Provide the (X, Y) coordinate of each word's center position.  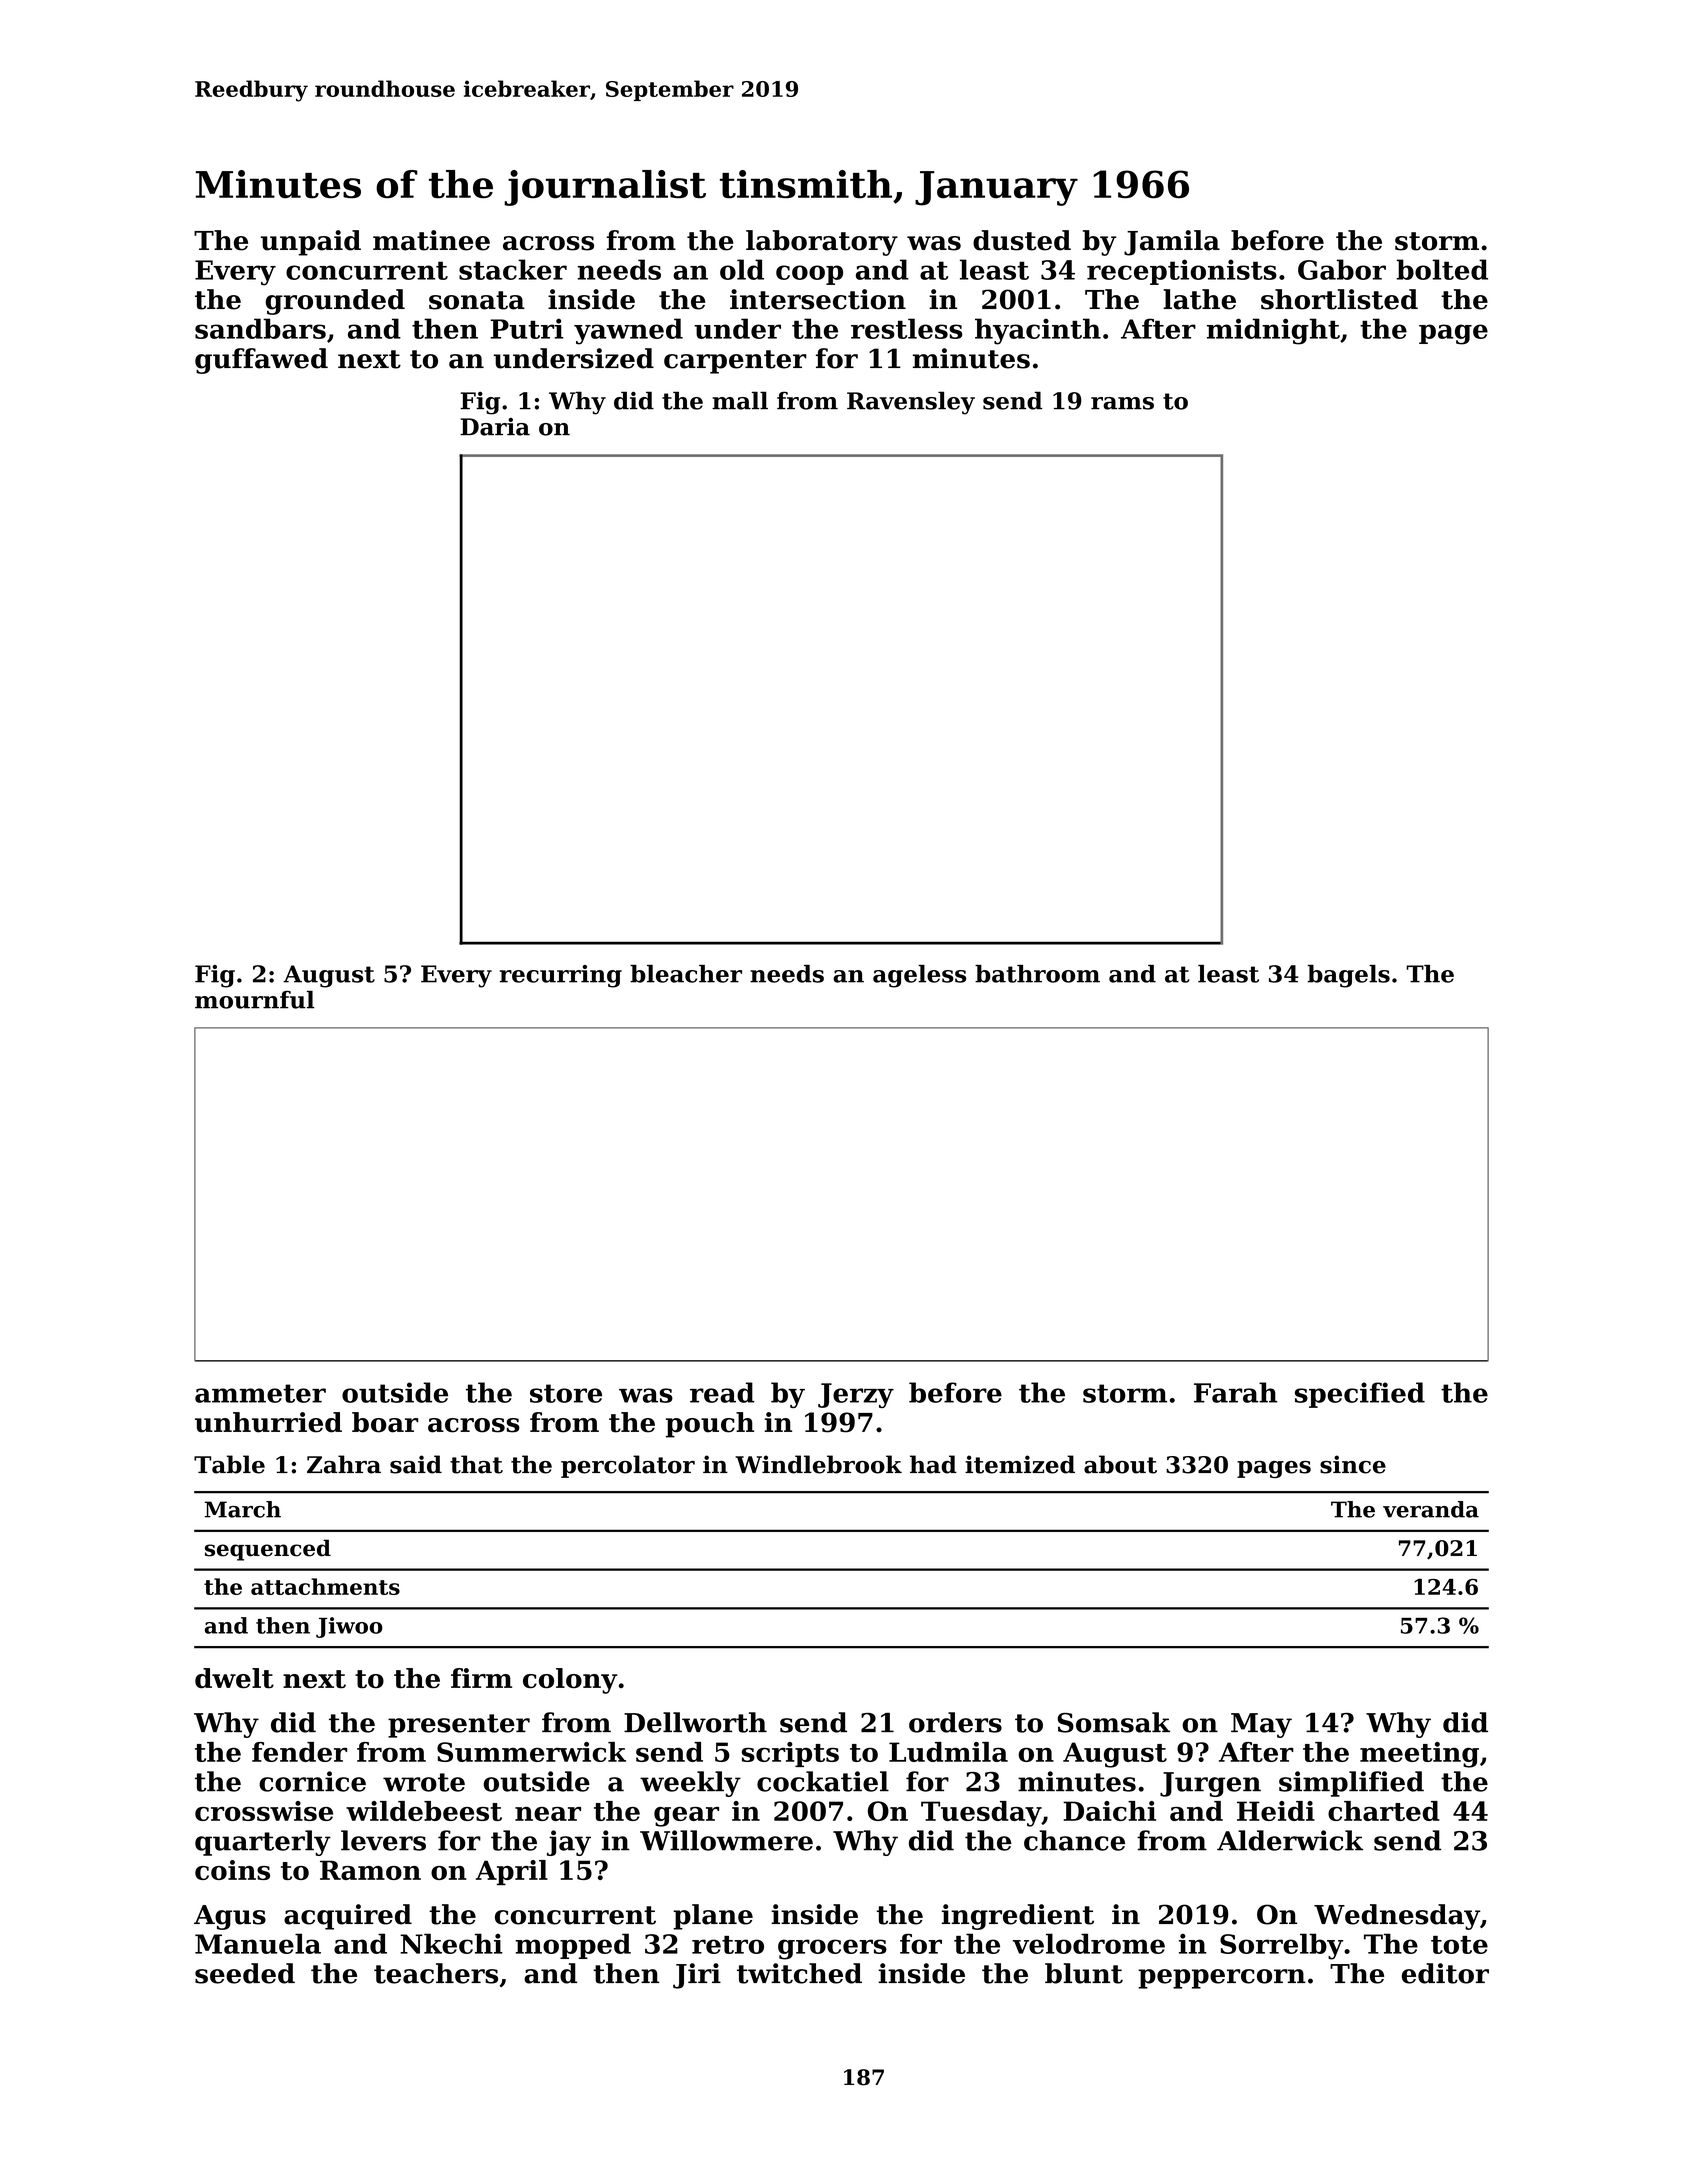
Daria (495, 427)
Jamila (1172, 243)
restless (906, 328)
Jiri (697, 1976)
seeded (245, 1973)
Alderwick (1290, 1840)
